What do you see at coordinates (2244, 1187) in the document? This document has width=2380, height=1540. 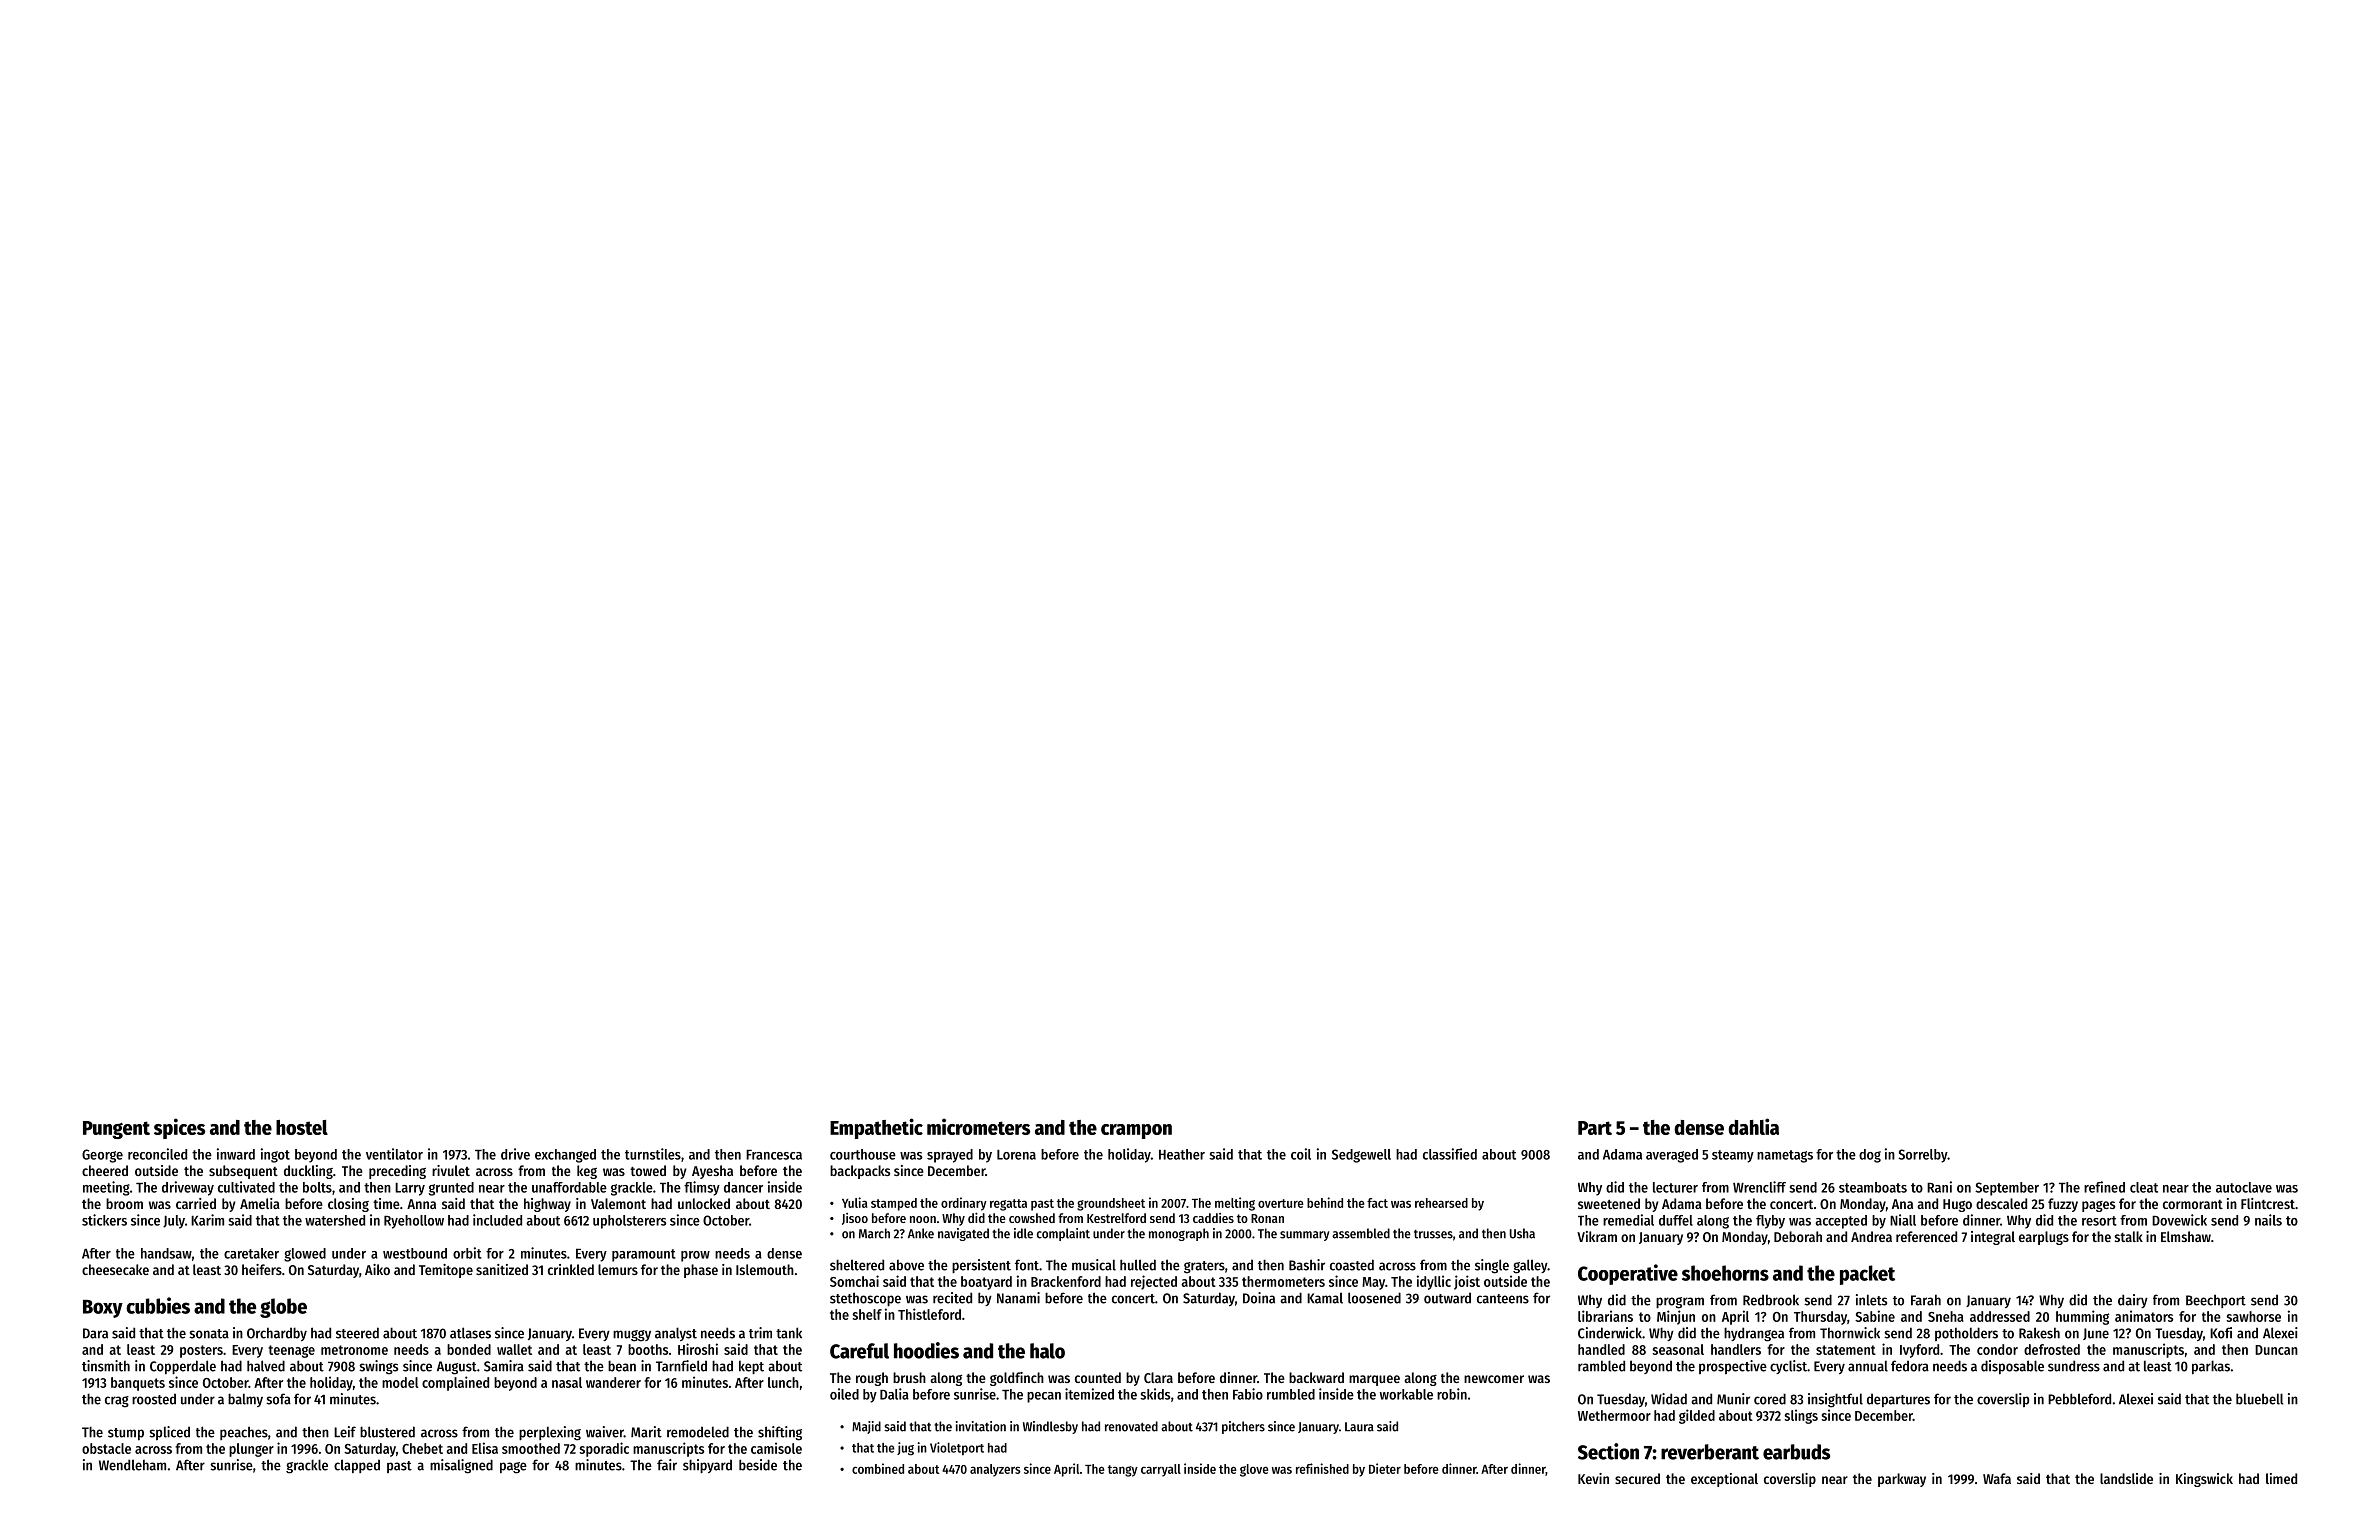 I see `autoclave` at bounding box center [2244, 1187].
